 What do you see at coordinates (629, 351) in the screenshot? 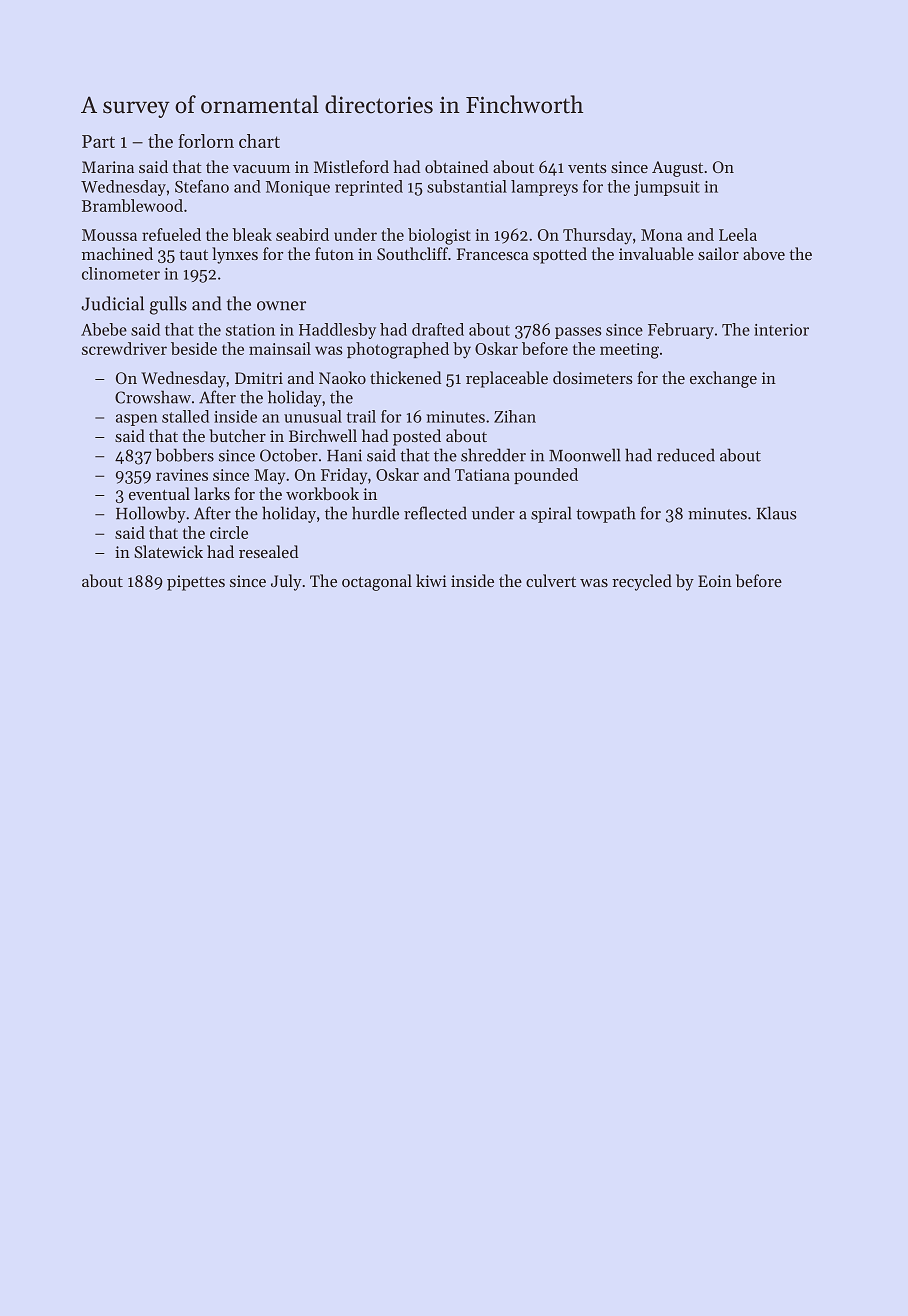
I see `meeting` at bounding box center [629, 351].
